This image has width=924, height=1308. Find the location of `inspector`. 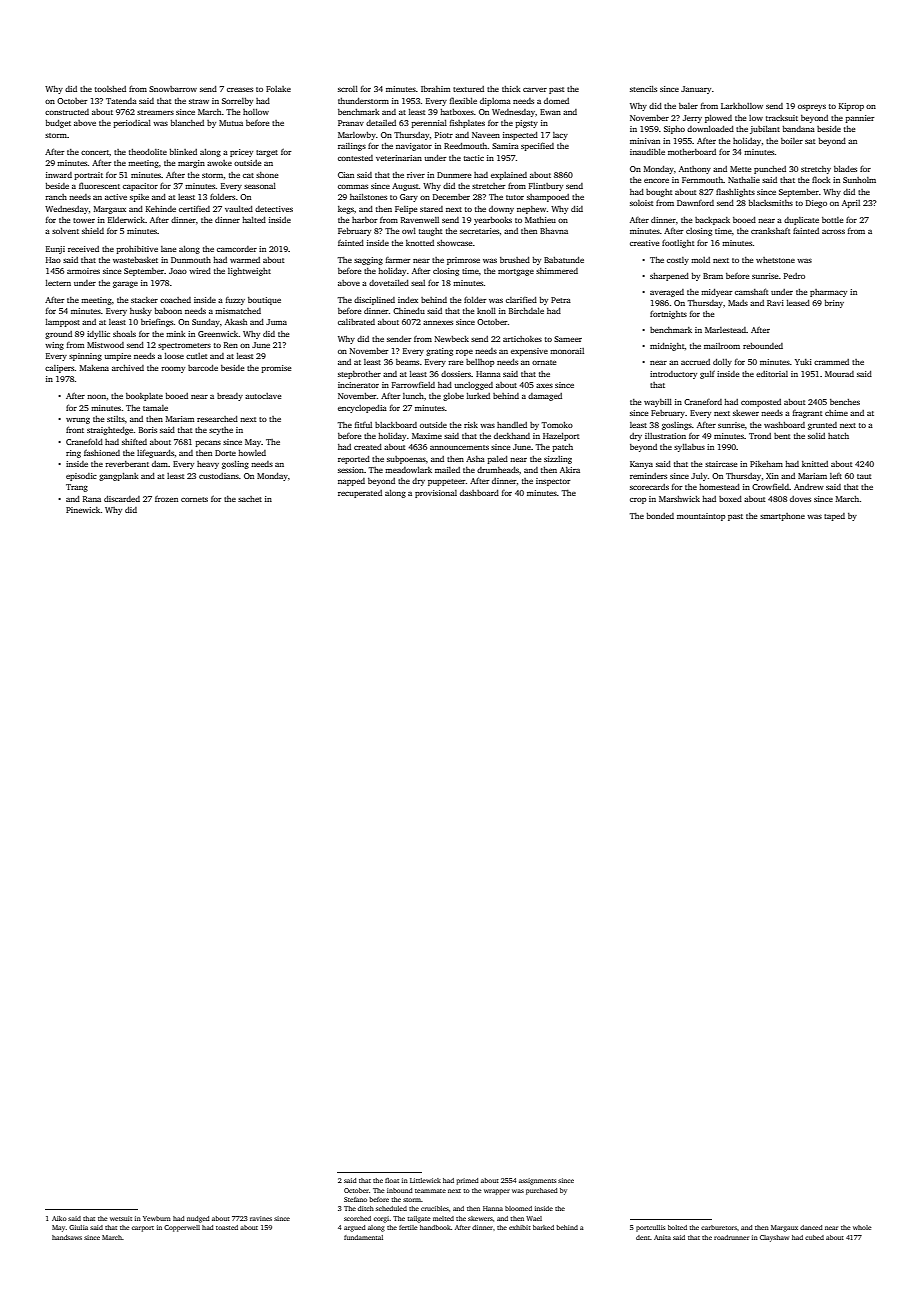

inspector is located at coordinates (553, 482).
